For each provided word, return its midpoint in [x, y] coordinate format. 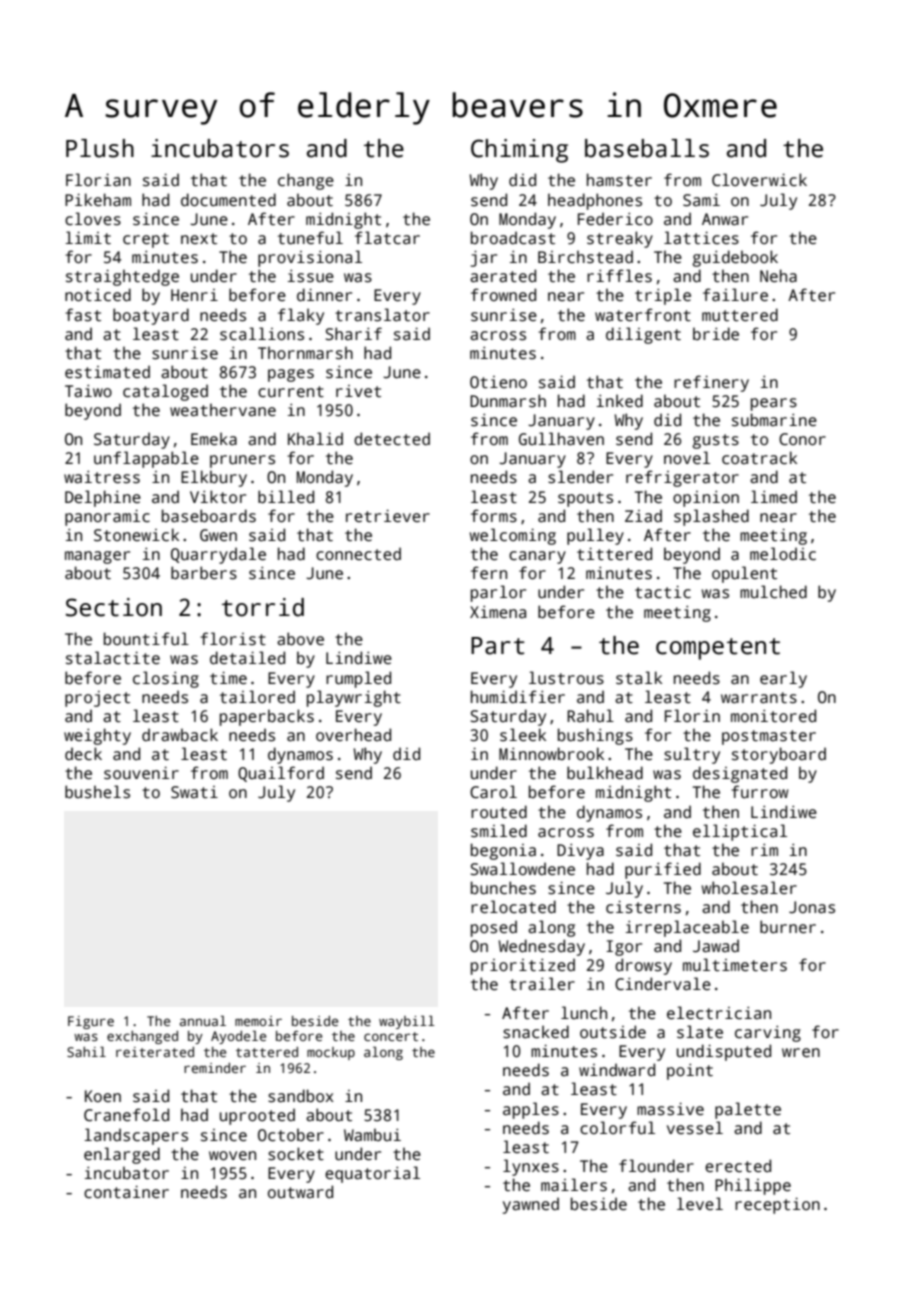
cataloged [165, 392]
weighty [97, 736]
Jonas [812, 907]
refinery [711, 383]
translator [382, 315]
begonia [503, 851]
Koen [103, 1096]
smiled [499, 831]
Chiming [519, 151]
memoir [258, 1021]
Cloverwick [759, 180]
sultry [692, 755]
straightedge [122, 277]
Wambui [372, 1135]
